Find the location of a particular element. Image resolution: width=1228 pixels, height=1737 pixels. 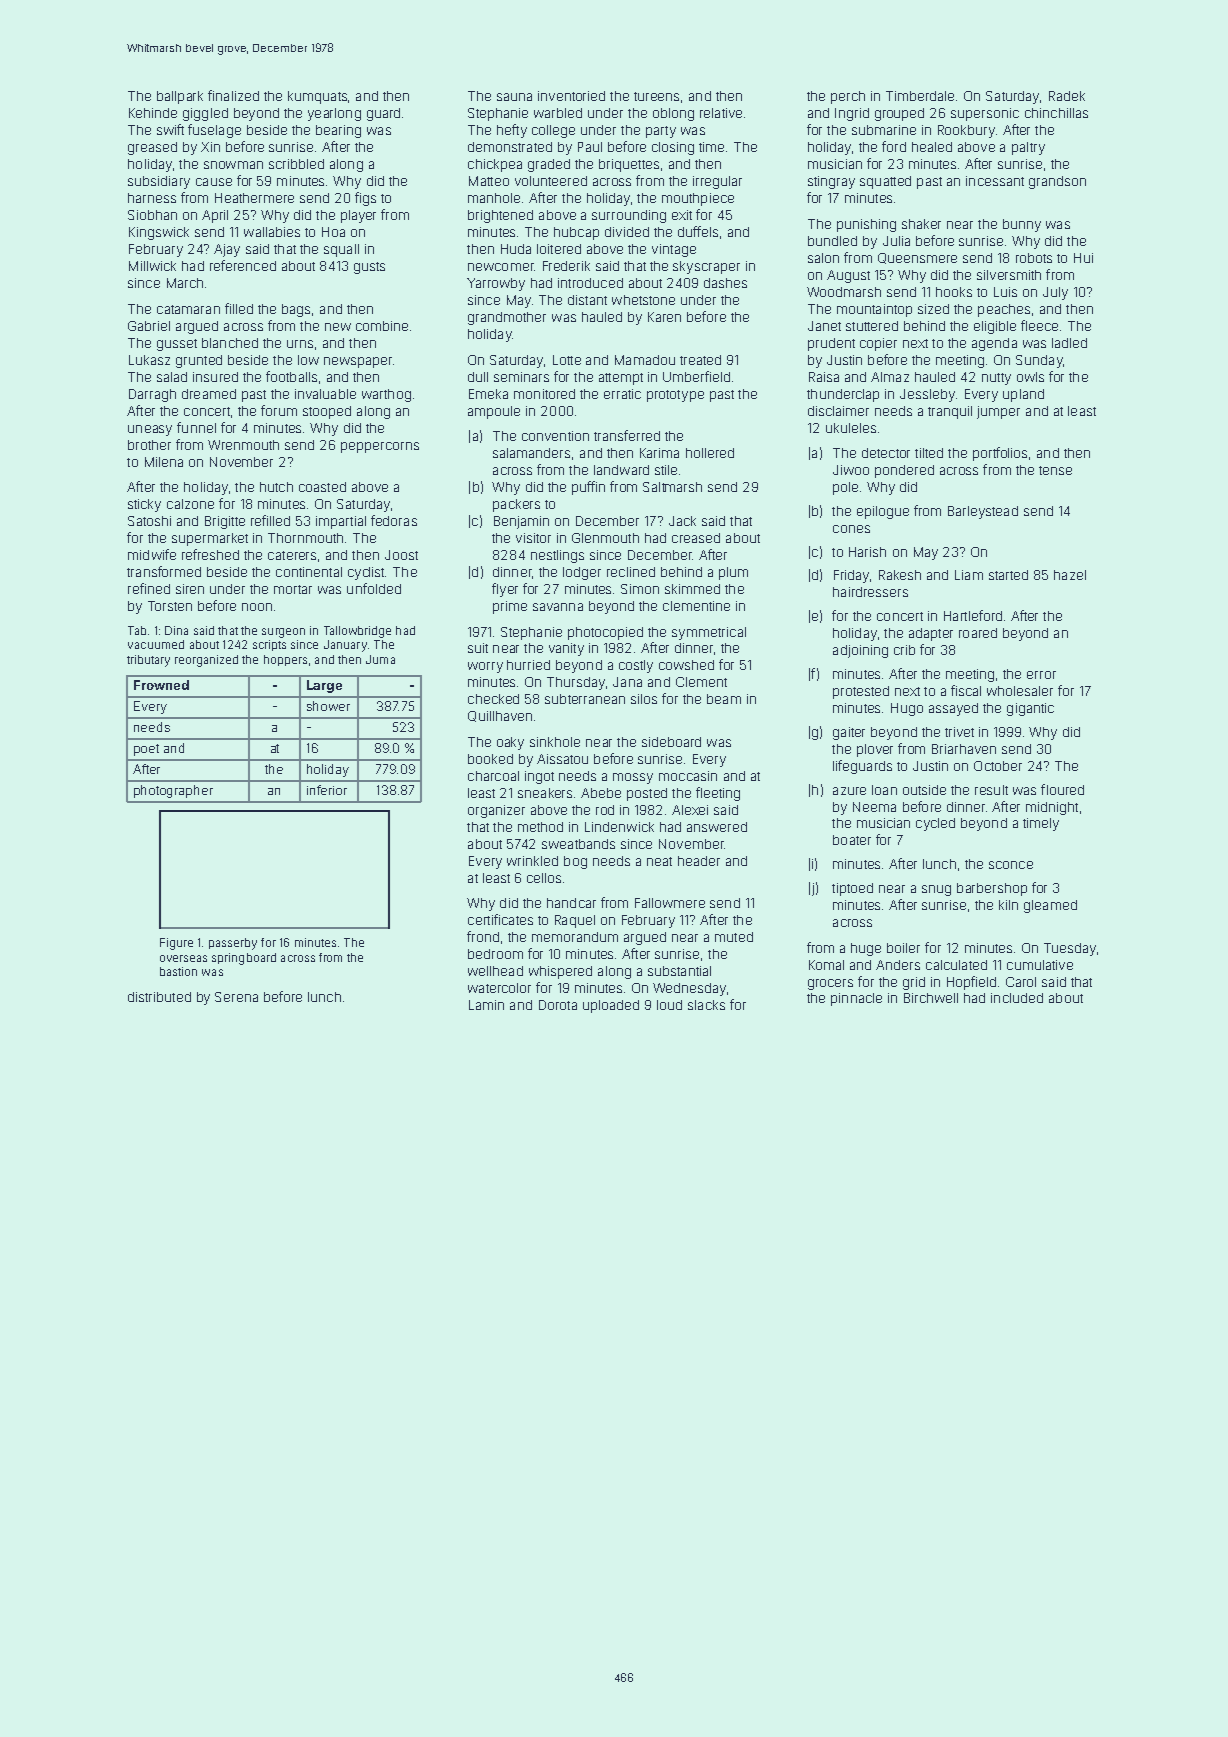

Kehinde is located at coordinates (153, 113).
